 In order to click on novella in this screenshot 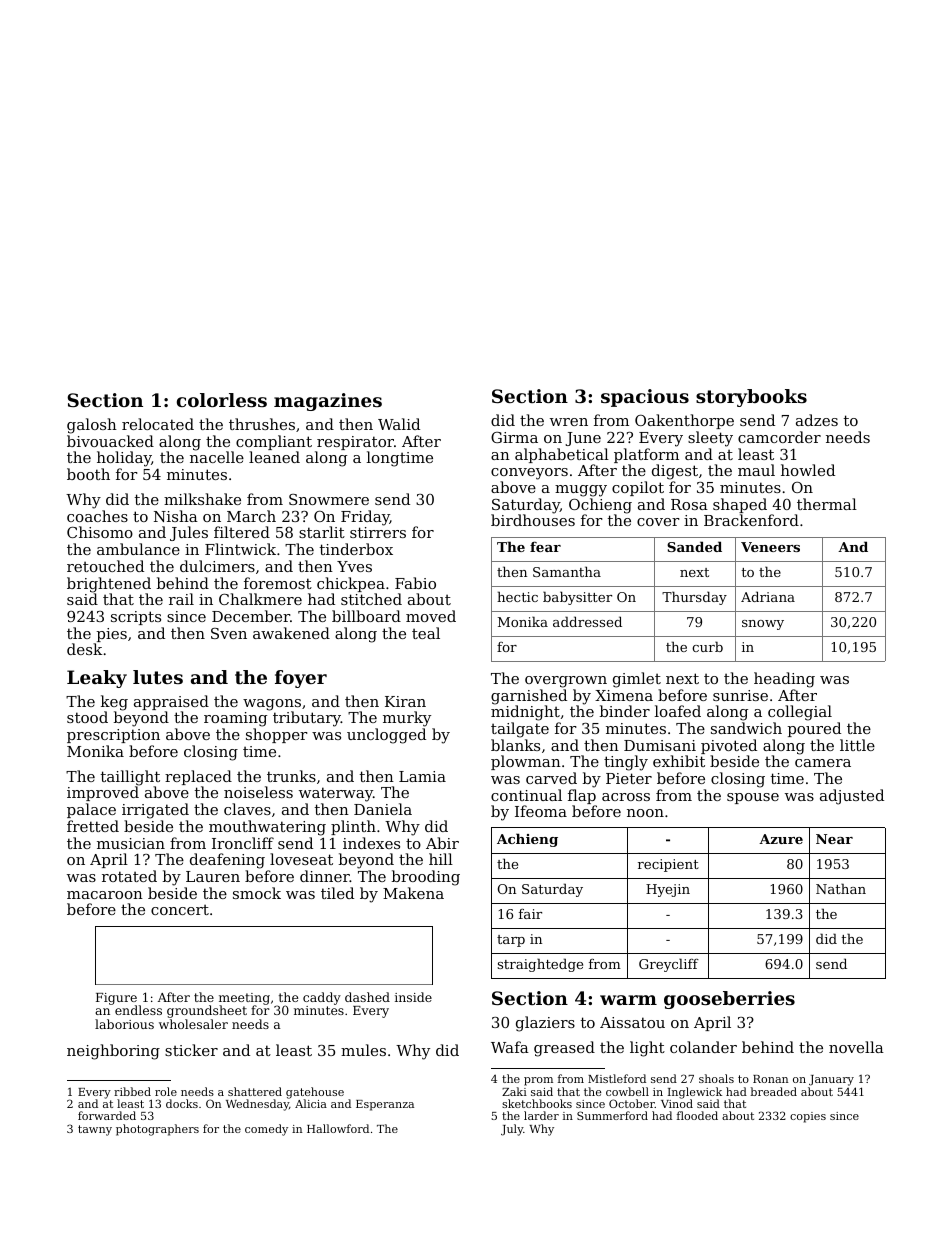, I will do `click(856, 1047)`.
